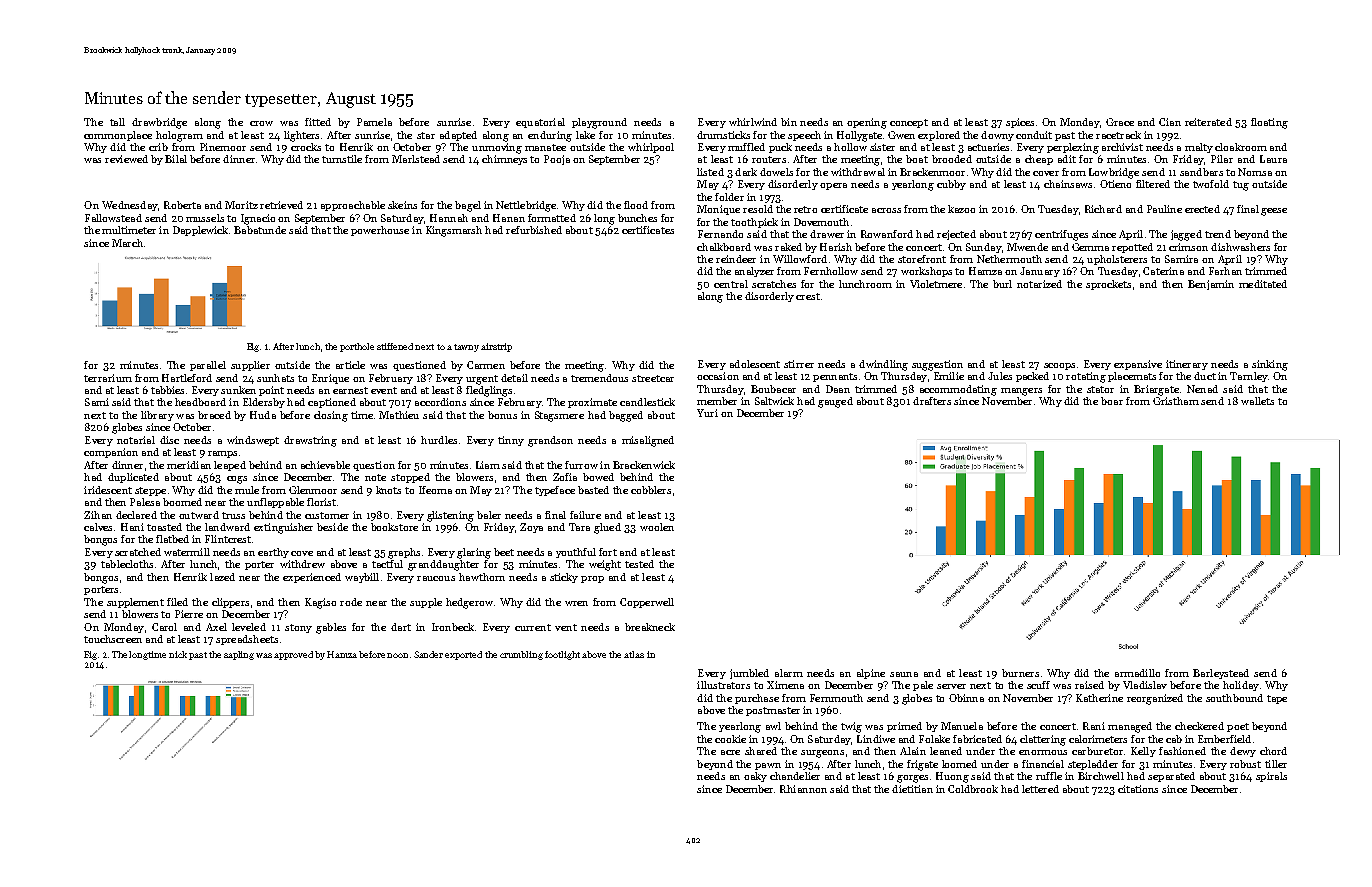 The height and width of the screenshot is (887, 1372). Describe the element at coordinates (851, 727) in the screenshot. I see `twig` at that location.
